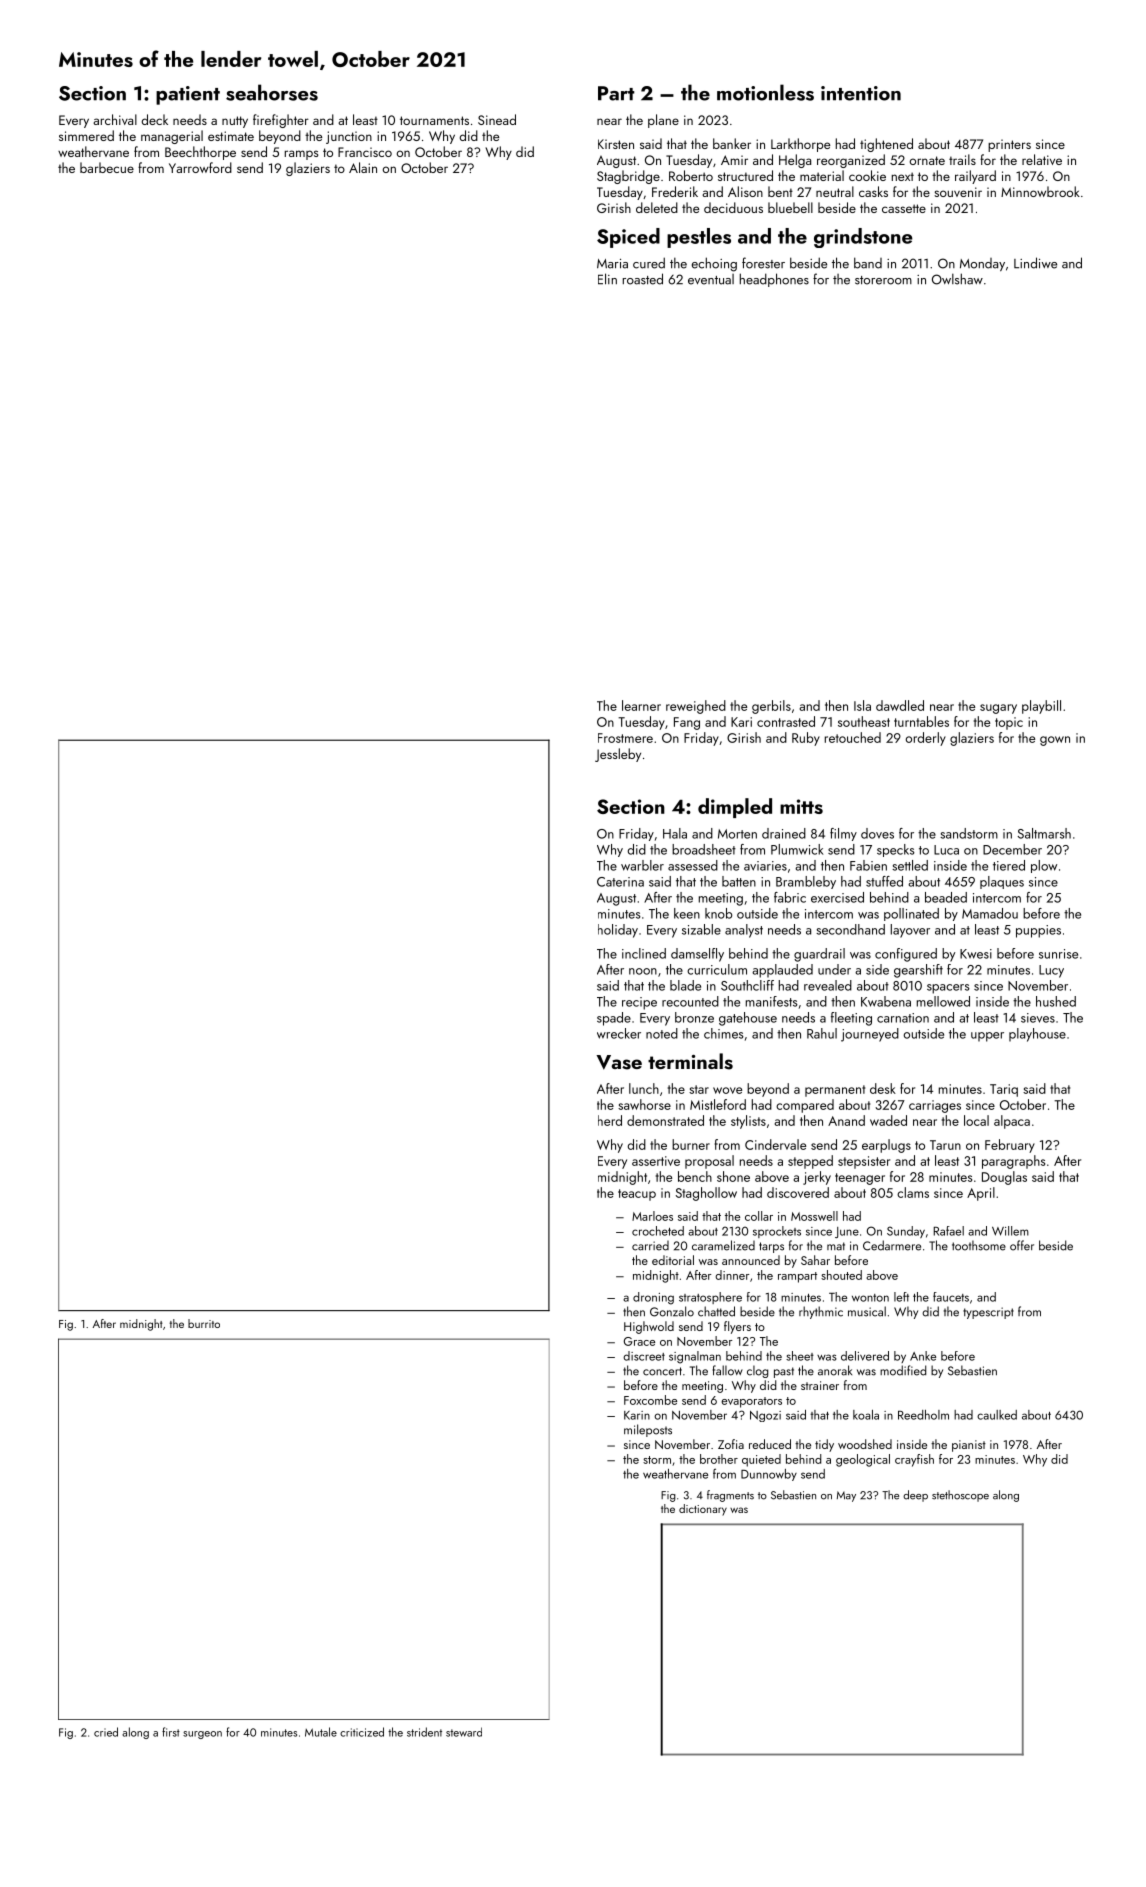 This image has height=1887, width=1146. Describe the element at coordinates (861, 93) in the image. I see `intention` at that location.
